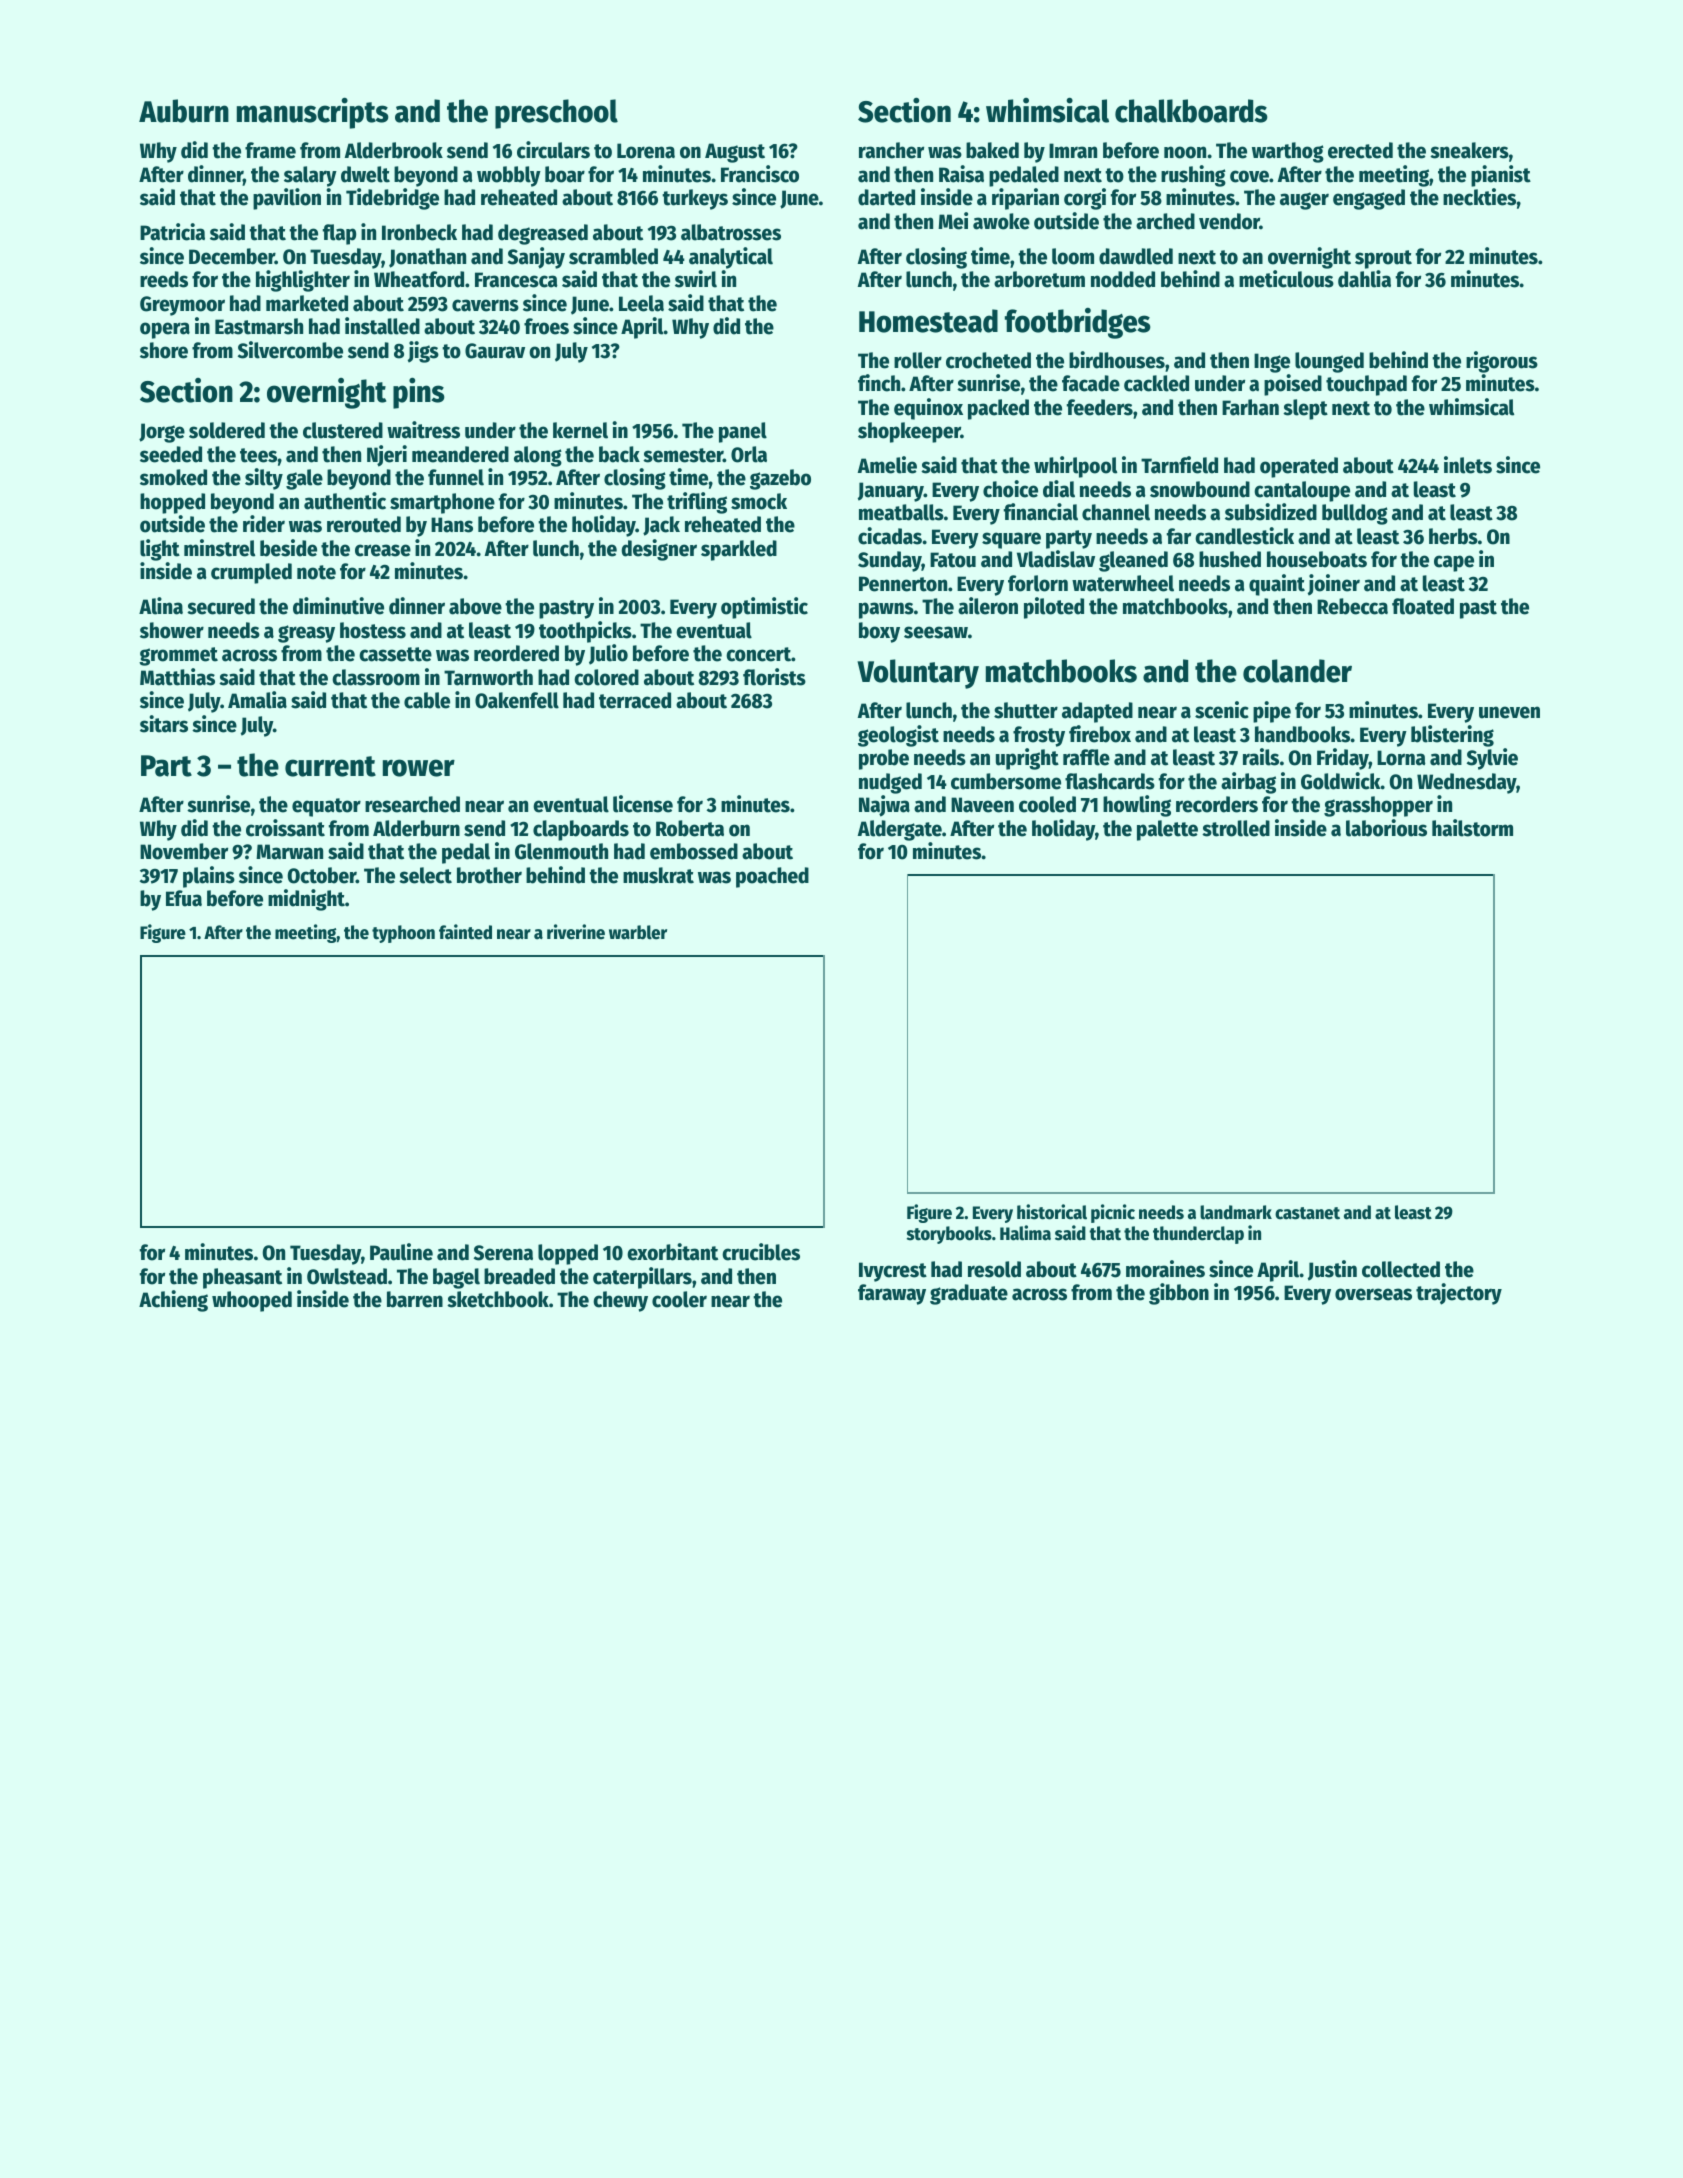 This screenshot has width=1683, height=2178. What do you see at coordinates (242, 1278) in the screenshot?
I see `pheasant` at bounding box center [242, 1278].
